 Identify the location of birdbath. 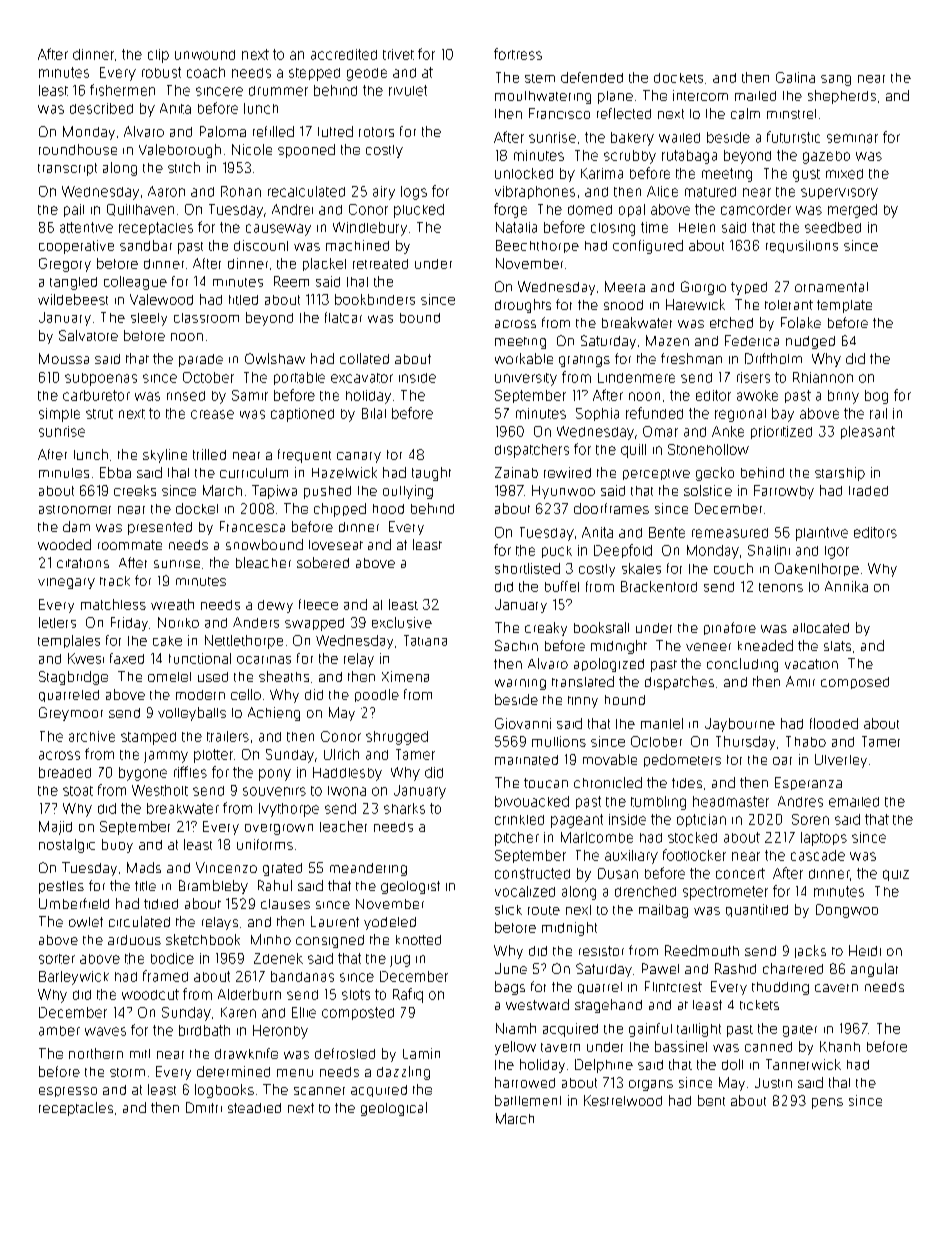
(204, 1030).
